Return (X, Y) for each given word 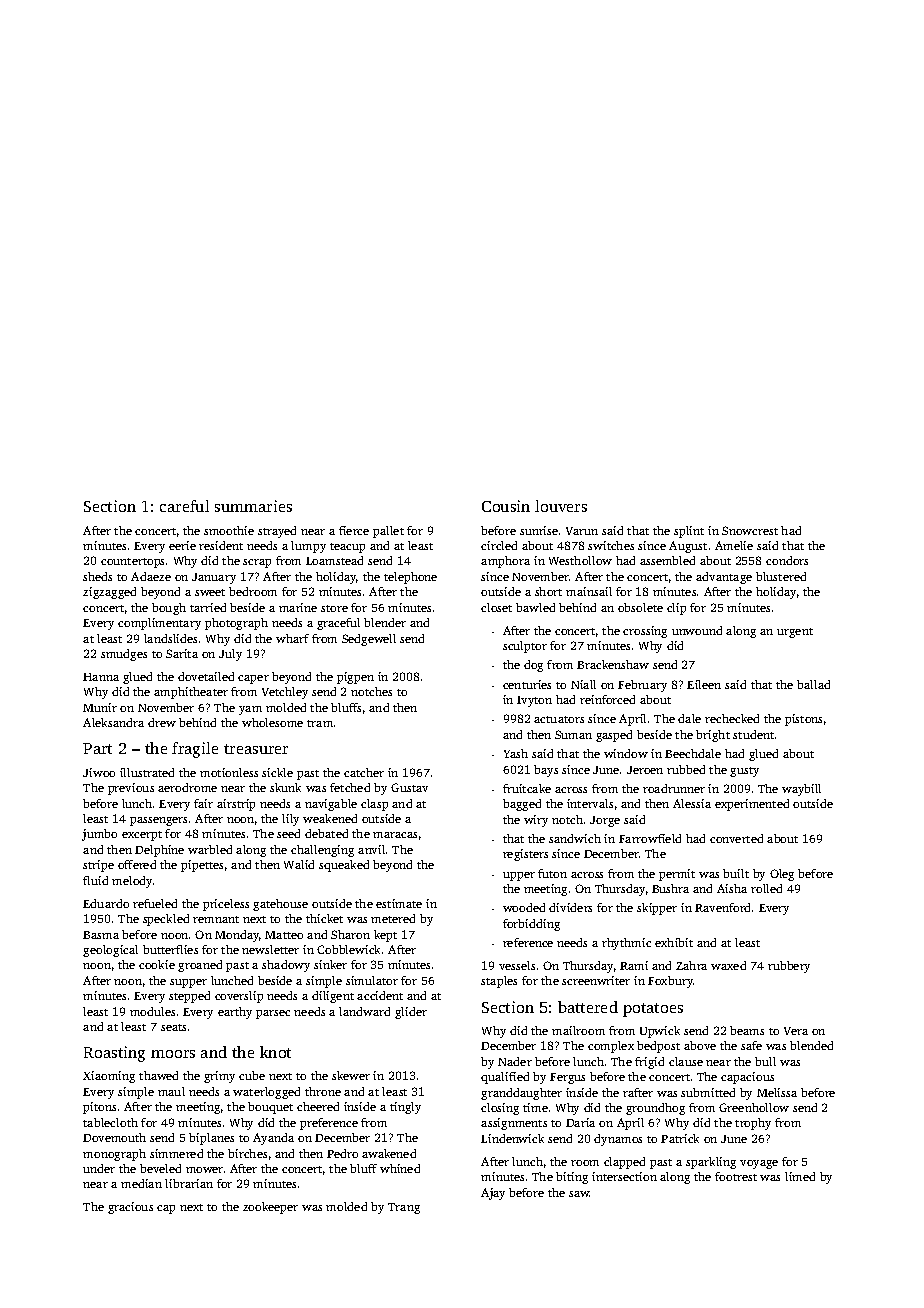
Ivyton (534, 701)
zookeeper (270, 1208)
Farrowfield (650, 838)
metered (393, 918)
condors (787, 560)
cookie (157, 964)
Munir (100, 707)
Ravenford (722, 907)
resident (221, 545)
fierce (354, 530)
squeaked (344, 866)
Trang (404, 1208)
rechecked (732, 718)
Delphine (159, 851)
